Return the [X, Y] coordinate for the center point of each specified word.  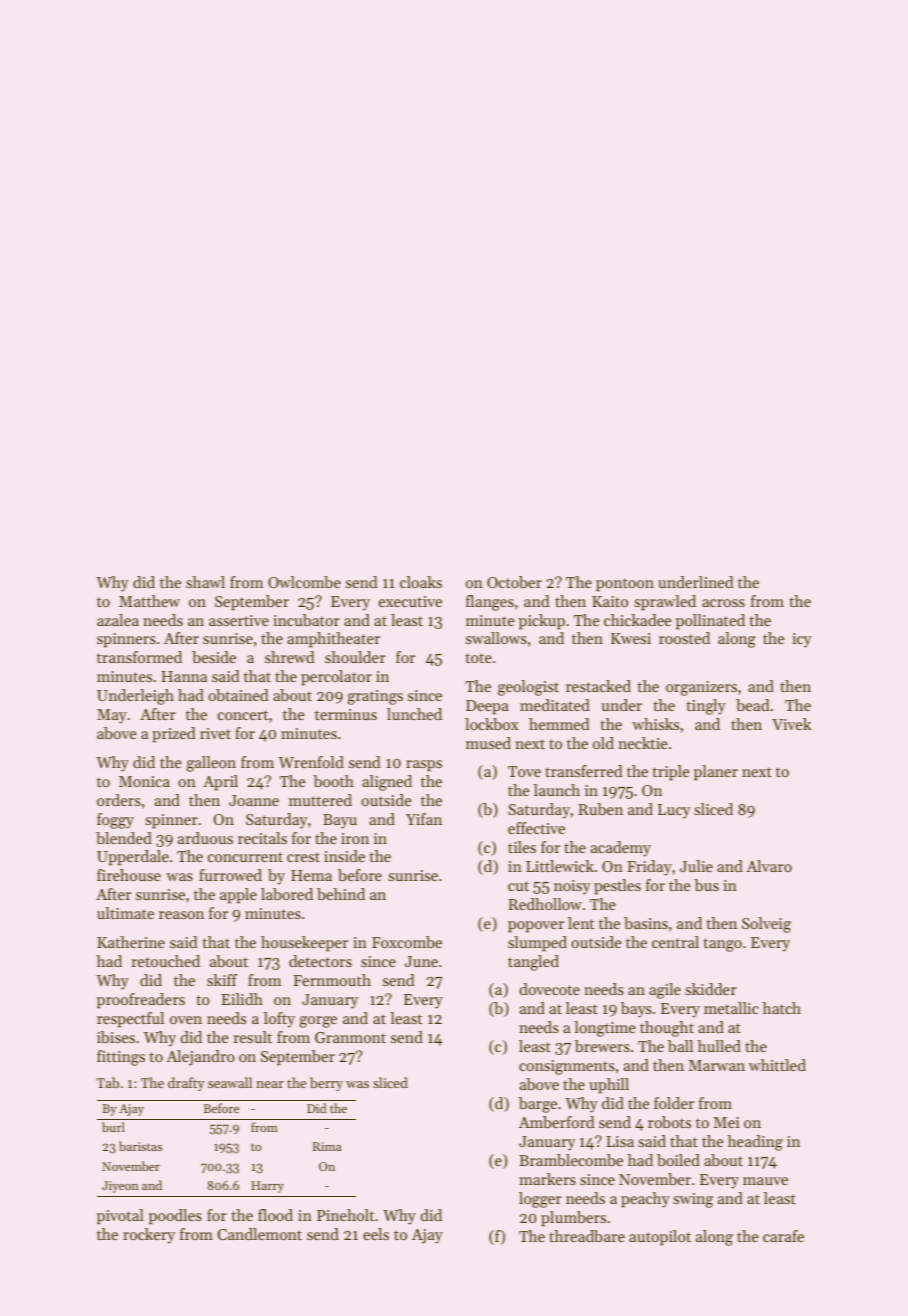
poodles [175, 1217]
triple [670, 773]
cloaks [421, 582]
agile [665, 991]
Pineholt [346, 1215]
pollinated [710, 622]
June [421, 961]
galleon [211, 764]
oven [186, 1020]
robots [669, 1122]
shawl [205, 582]
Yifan [424, 819]
